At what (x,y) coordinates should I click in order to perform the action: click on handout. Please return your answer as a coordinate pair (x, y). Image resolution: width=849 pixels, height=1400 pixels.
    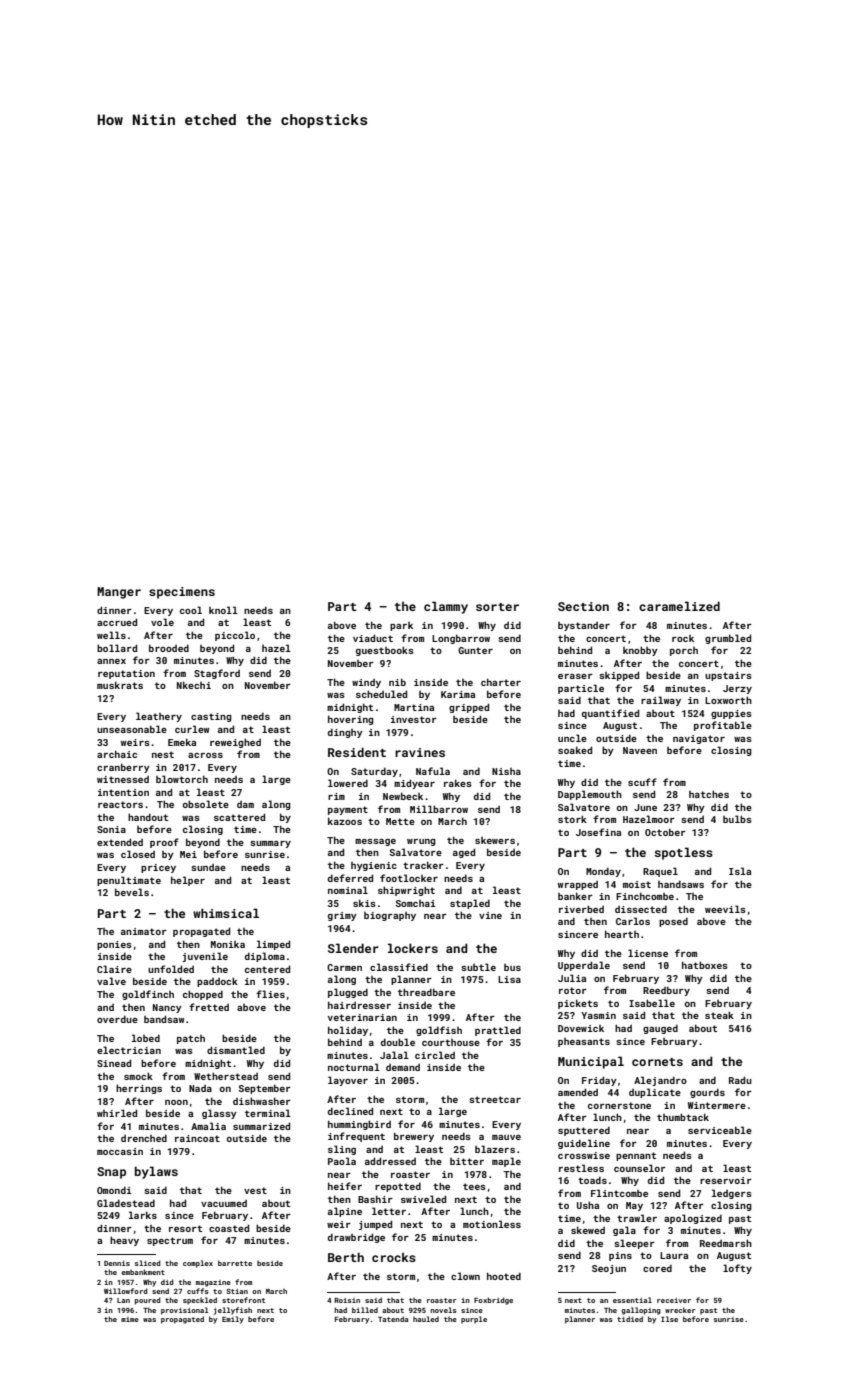
    Looking at the image, I should click on (148, 817).
